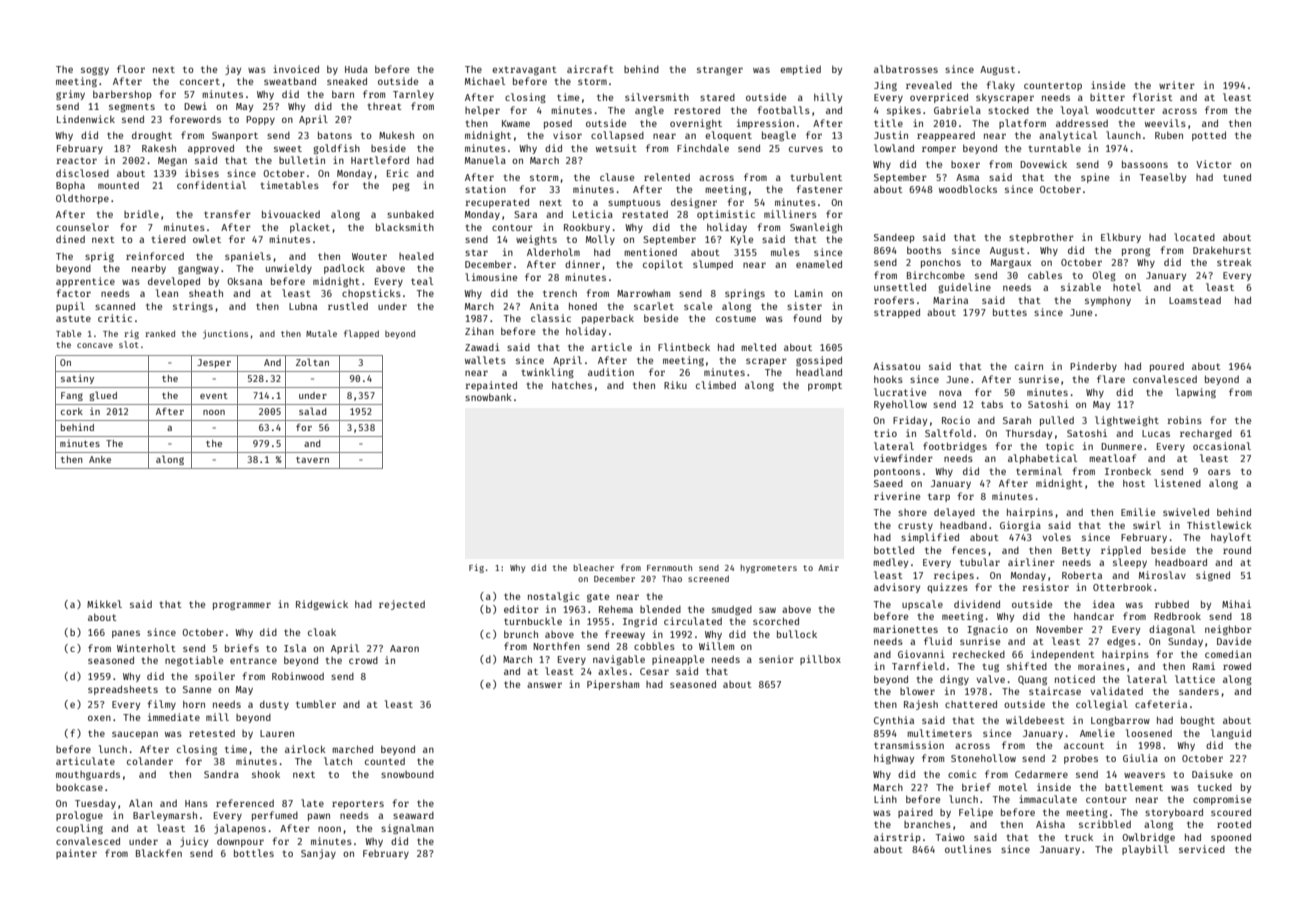 This image has width=1308, height=924. What do you see at coordinates (335, 135) in the image?
I see `batons` at bounding box center [335, 135].
